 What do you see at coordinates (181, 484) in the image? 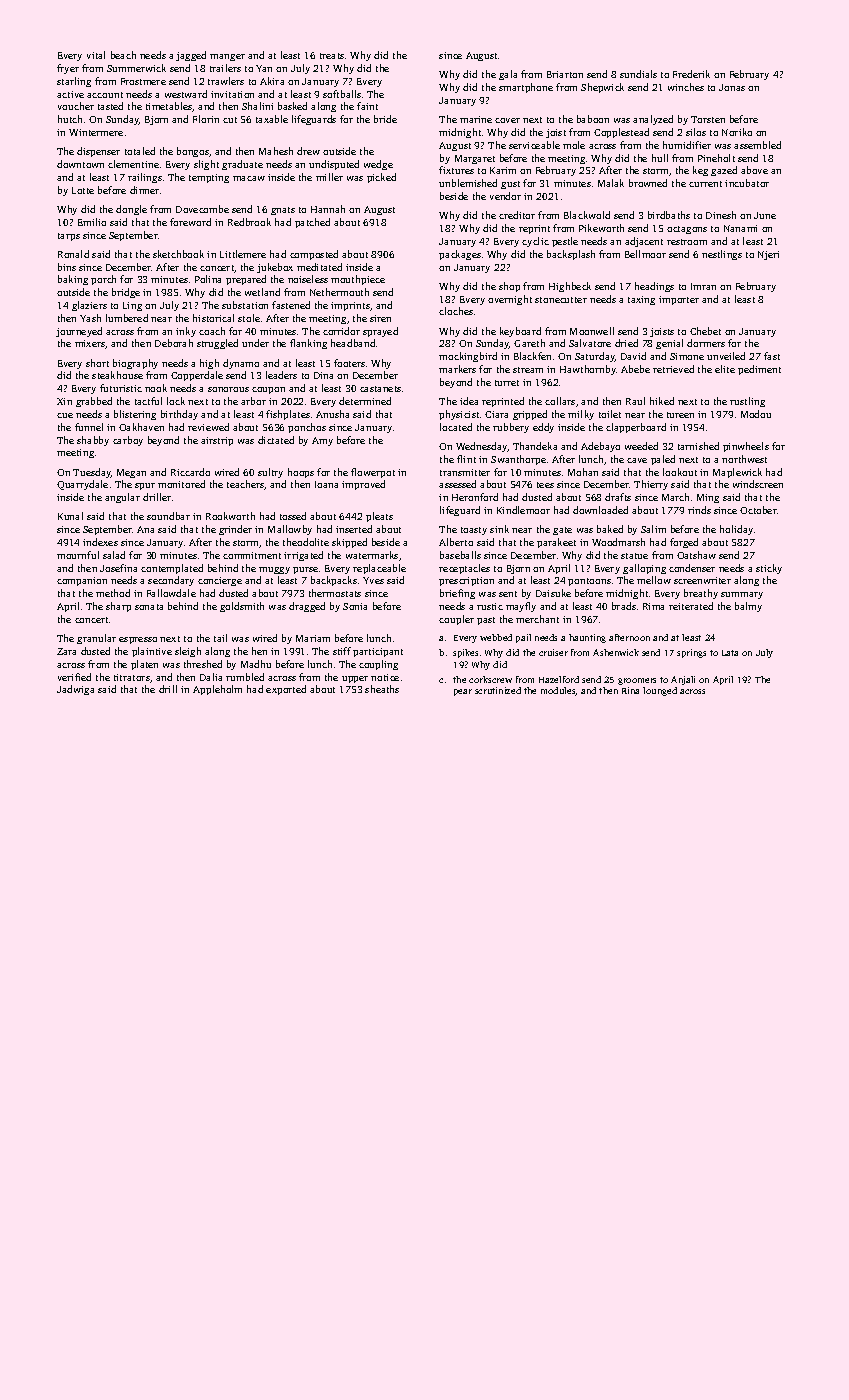
I see `monitored` at bounding box center [181, 484].
